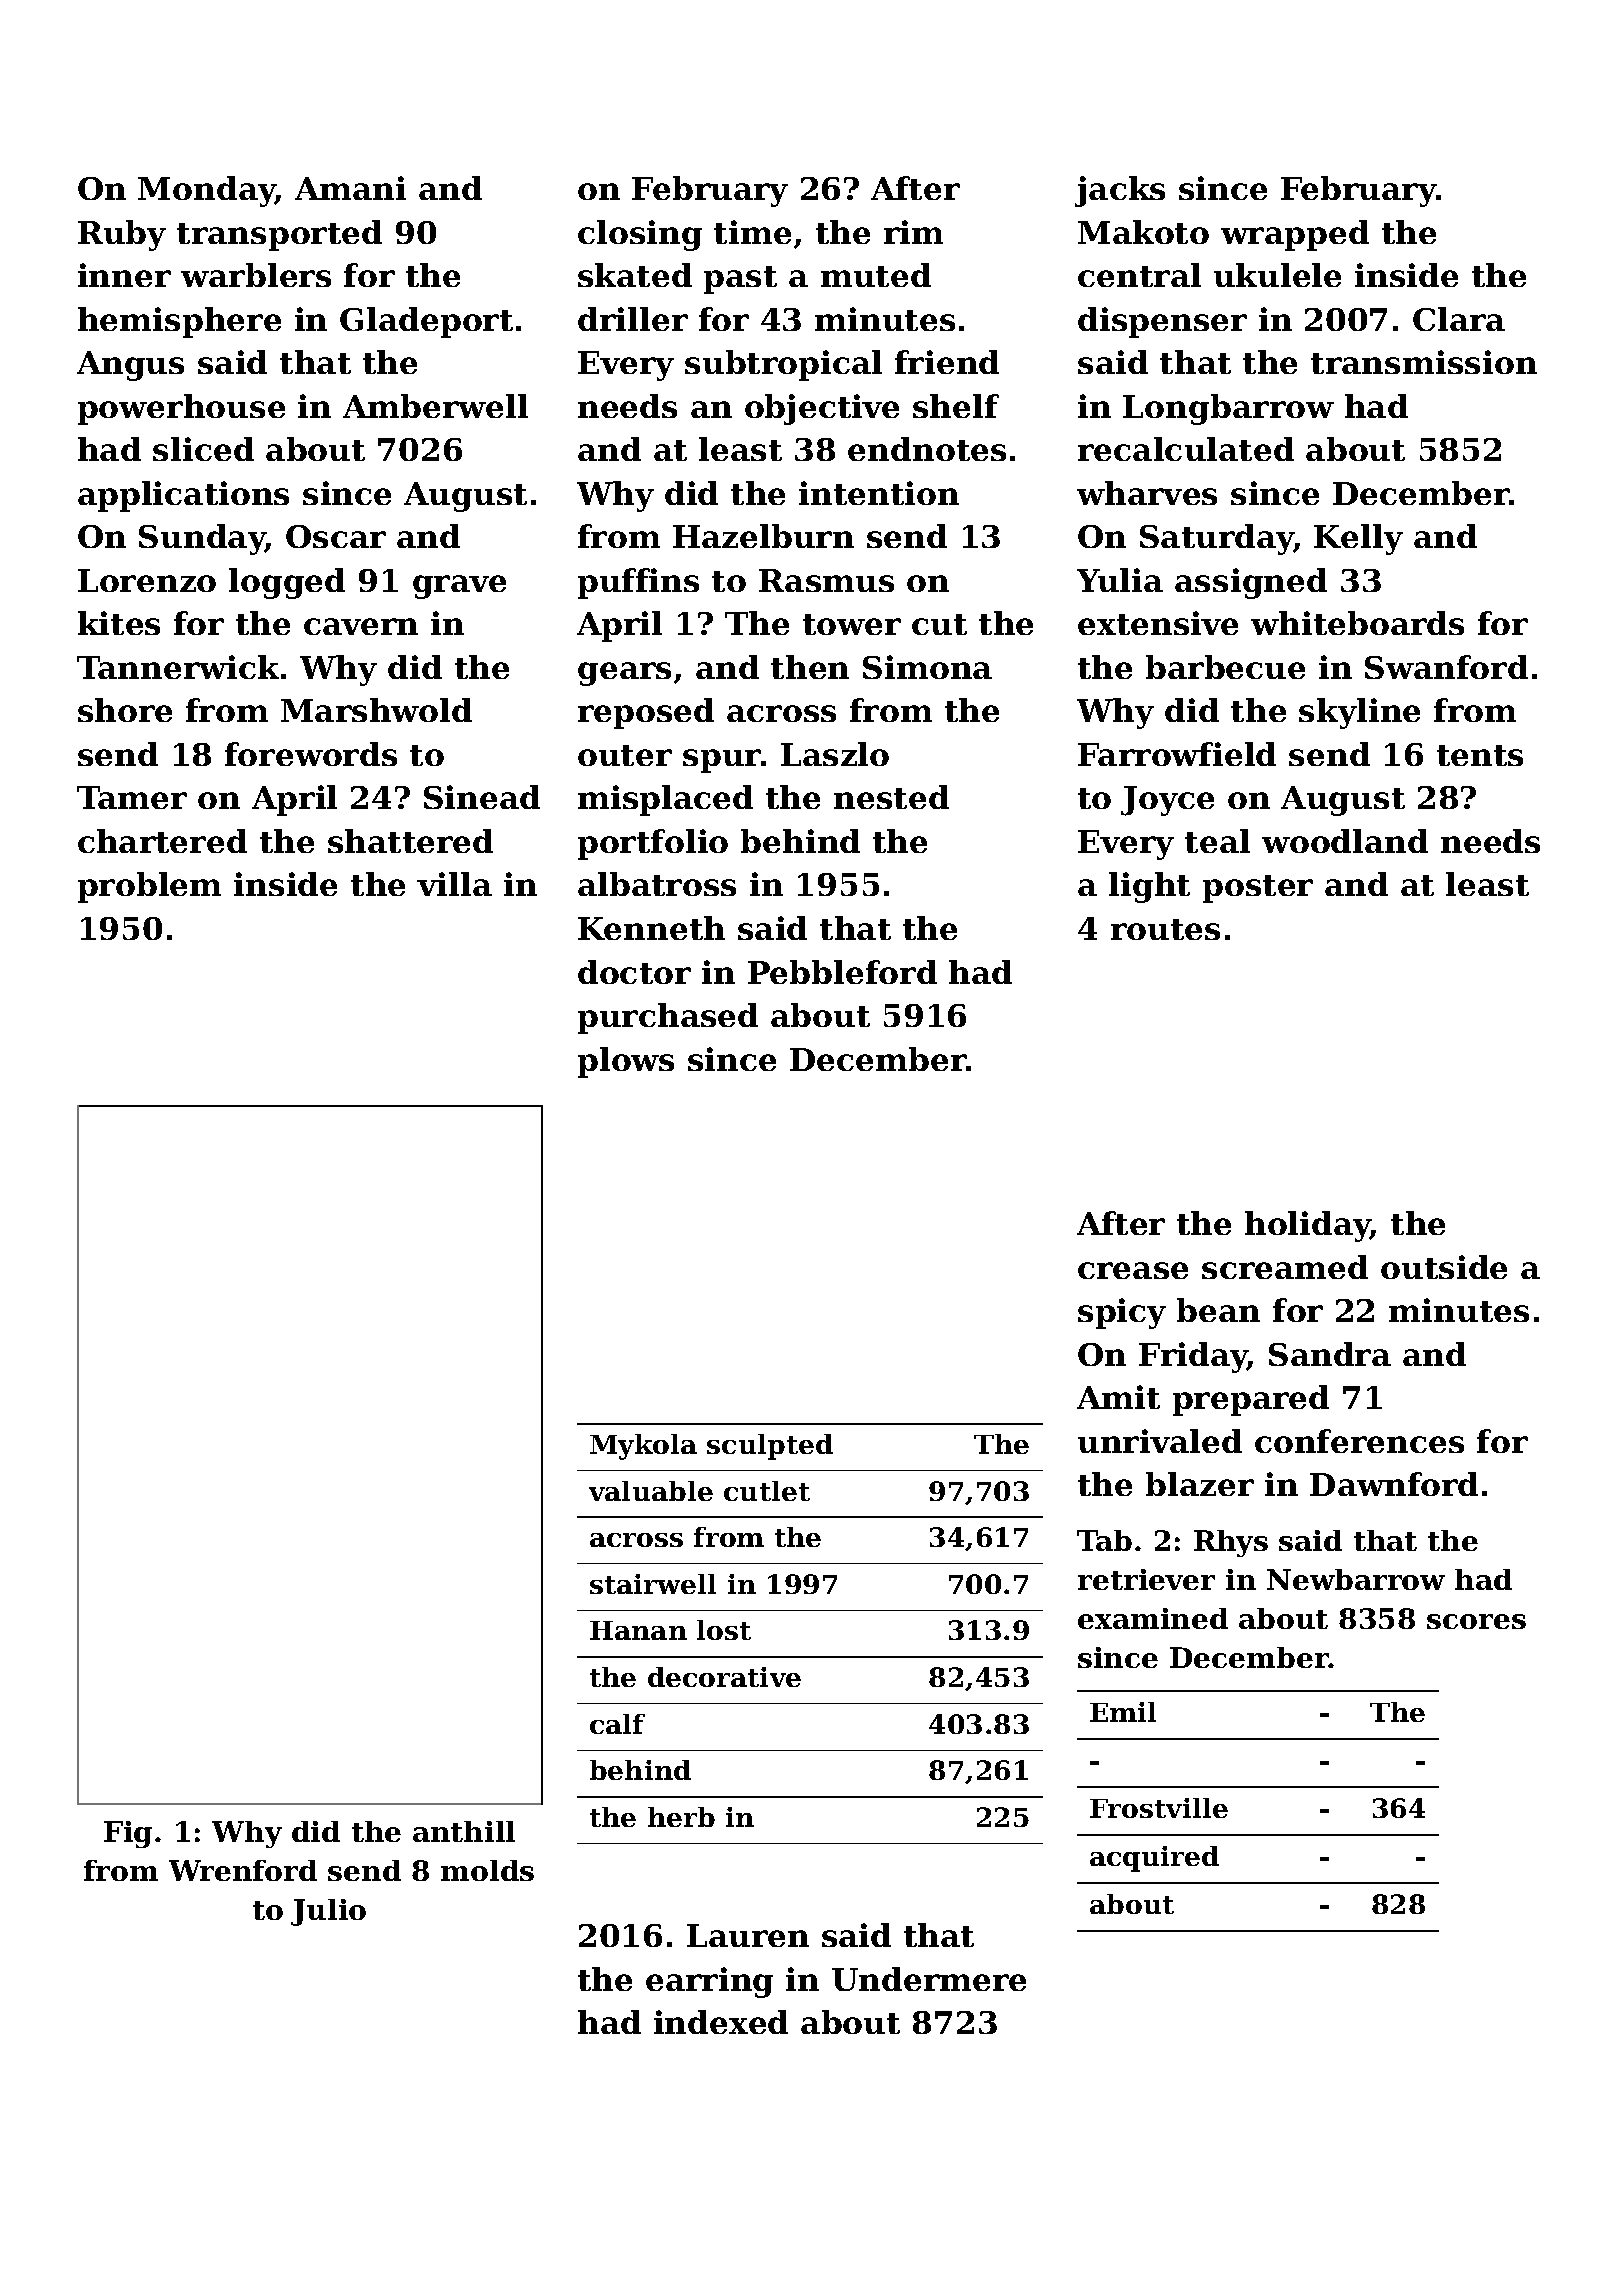  I want to click on Wrenford, so click(243, 1870).
